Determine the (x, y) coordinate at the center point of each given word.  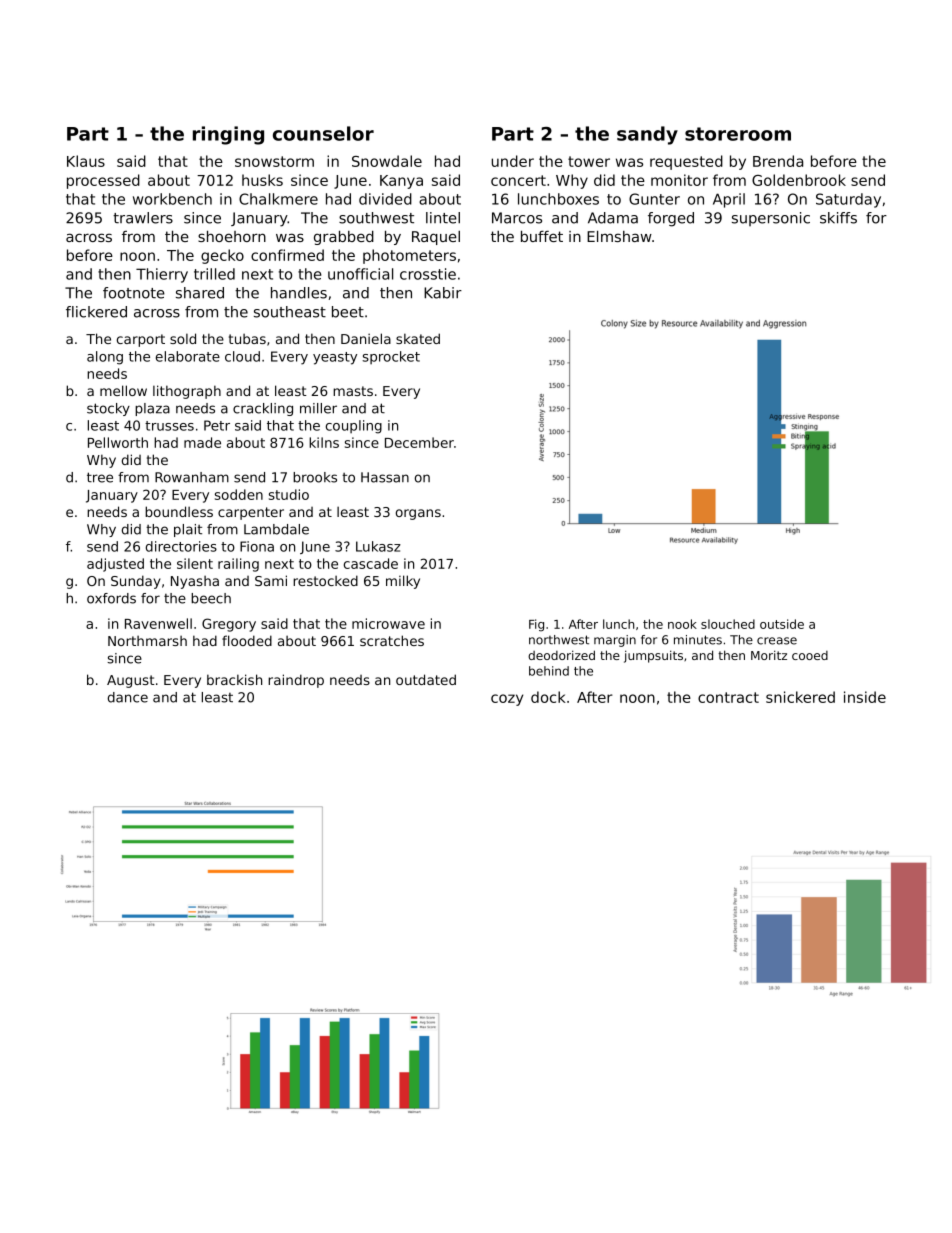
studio (289, 494)
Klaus (86, 161)
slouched (728, 624)
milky (403, 582)
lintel (443, 218)
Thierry (162, 275)
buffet (542, 236)
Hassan (385, 477)
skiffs (838, 218)
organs (418, 514)
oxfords (111, 598)
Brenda (778, 161)
